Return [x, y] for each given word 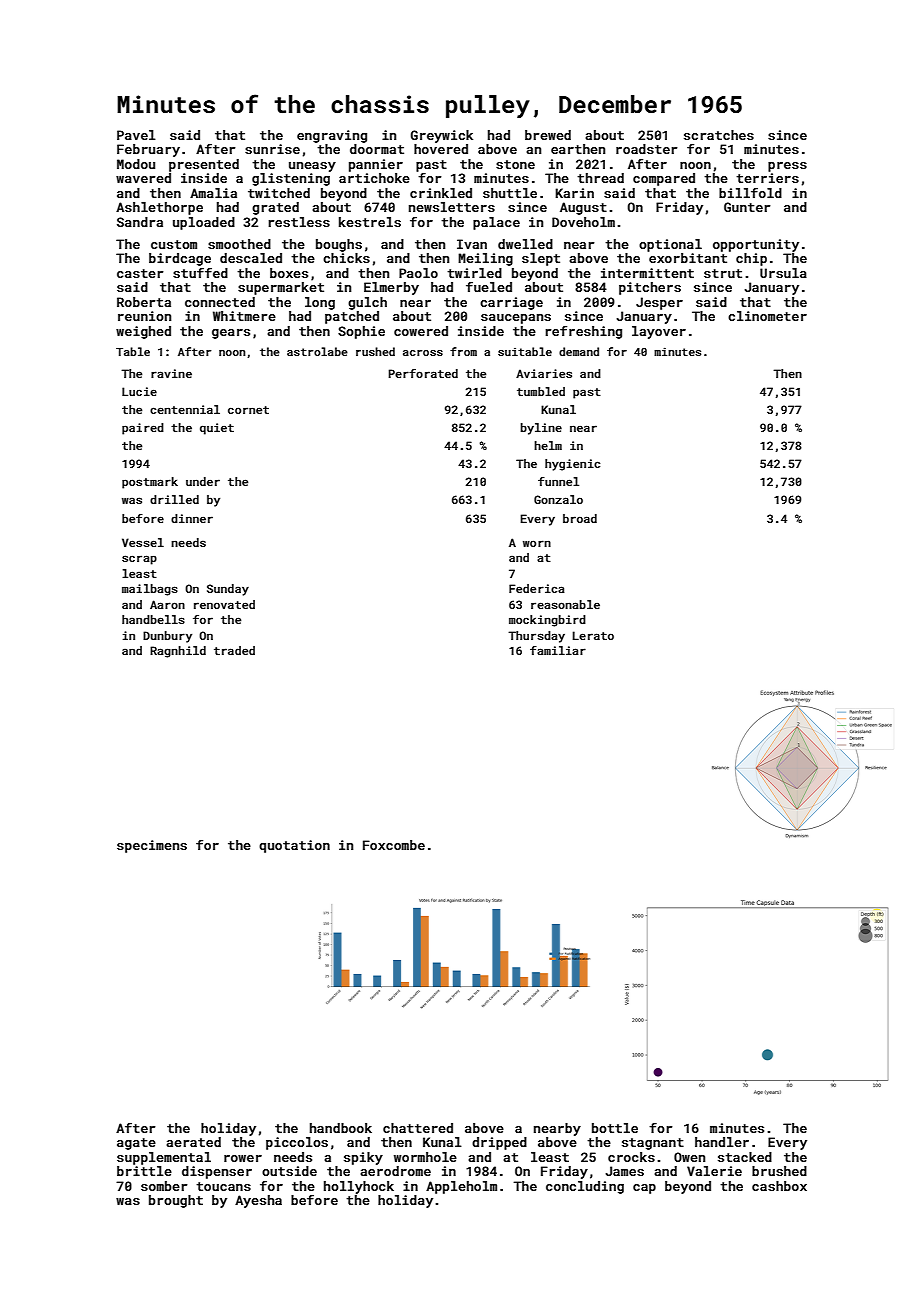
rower [243, 1158]
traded [234, 650]
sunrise [272, 149]
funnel [558, 481]
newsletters [452, 207]
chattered [418, 1128]
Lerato [593, 635]
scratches [719, 135]
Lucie [139, 391]
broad [580, 518]
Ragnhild [178, 652]
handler [722, 1142]
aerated [193, 1142]
